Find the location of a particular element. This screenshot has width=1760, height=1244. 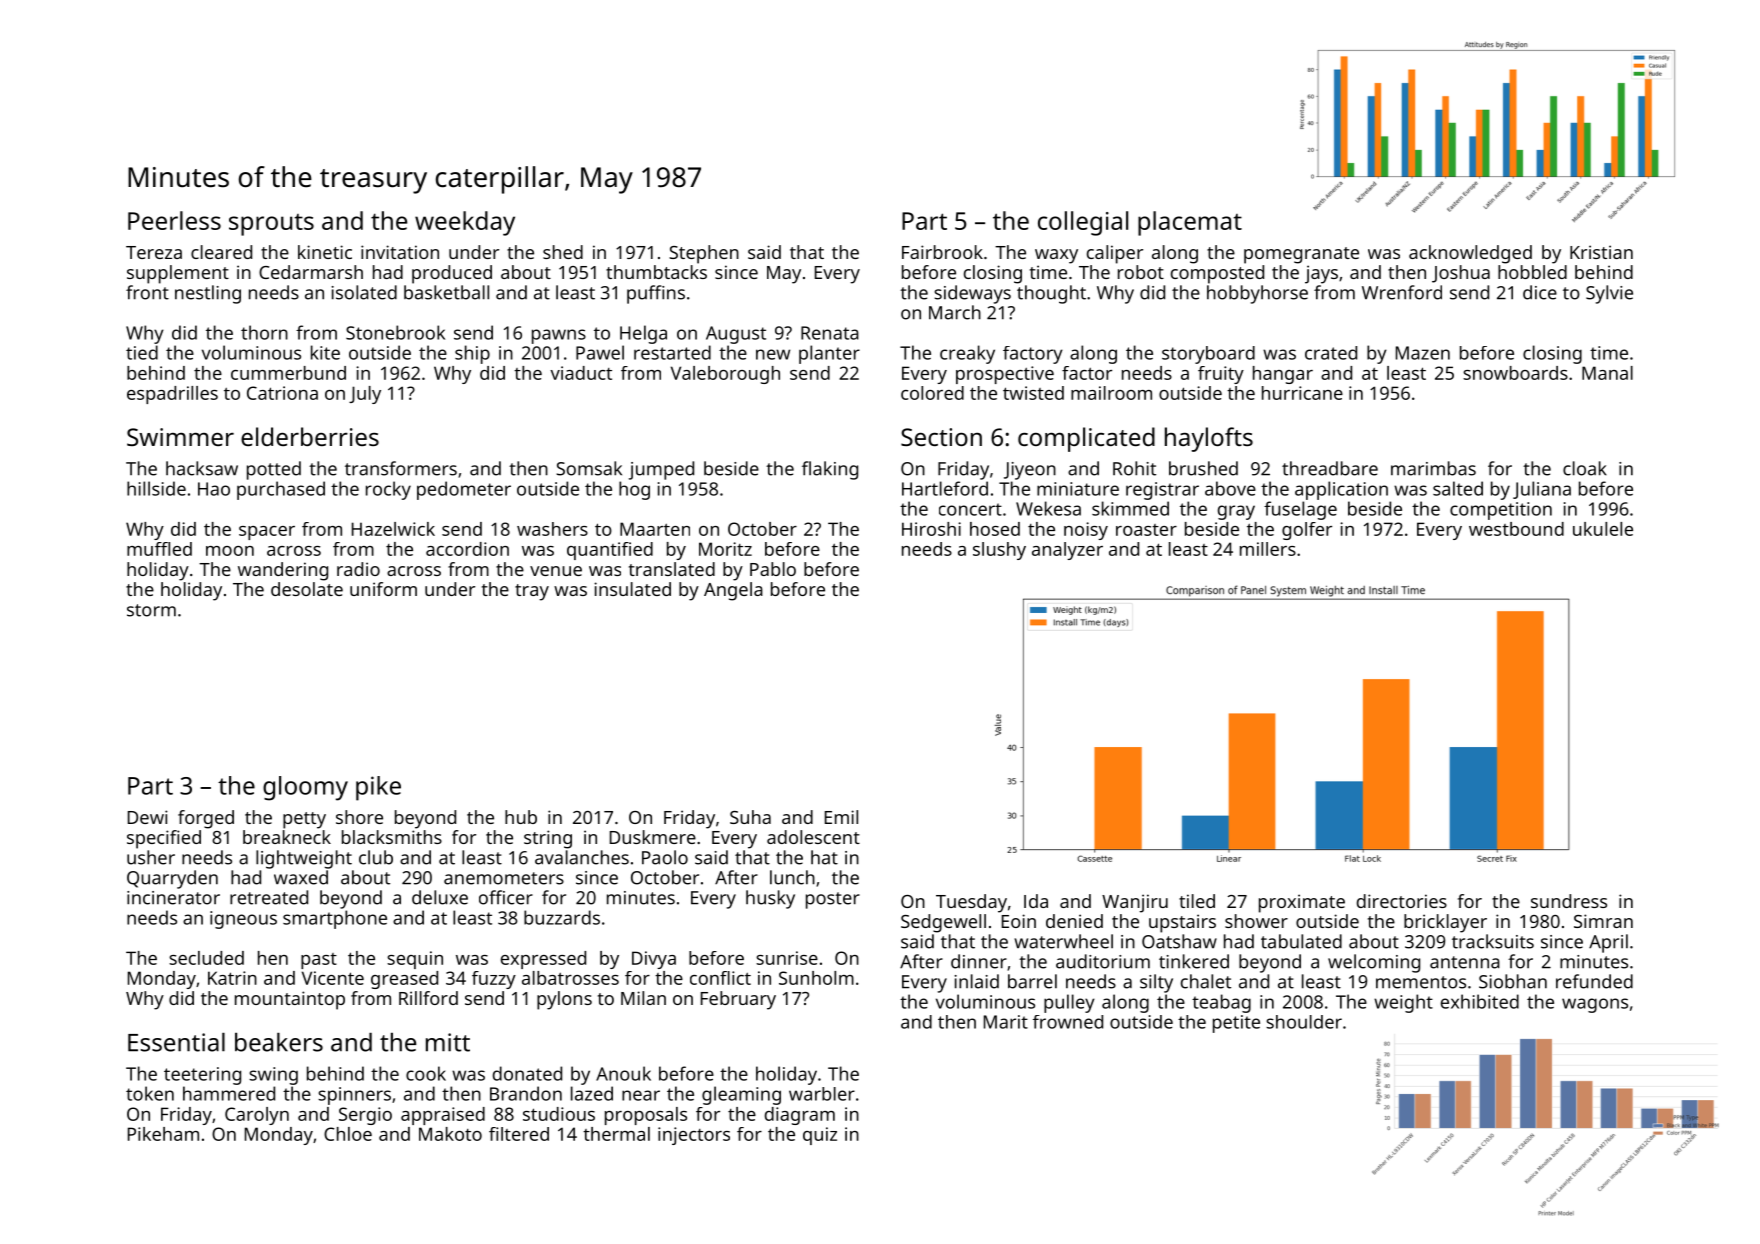

complicated is located at coordinates (1086, 439).
